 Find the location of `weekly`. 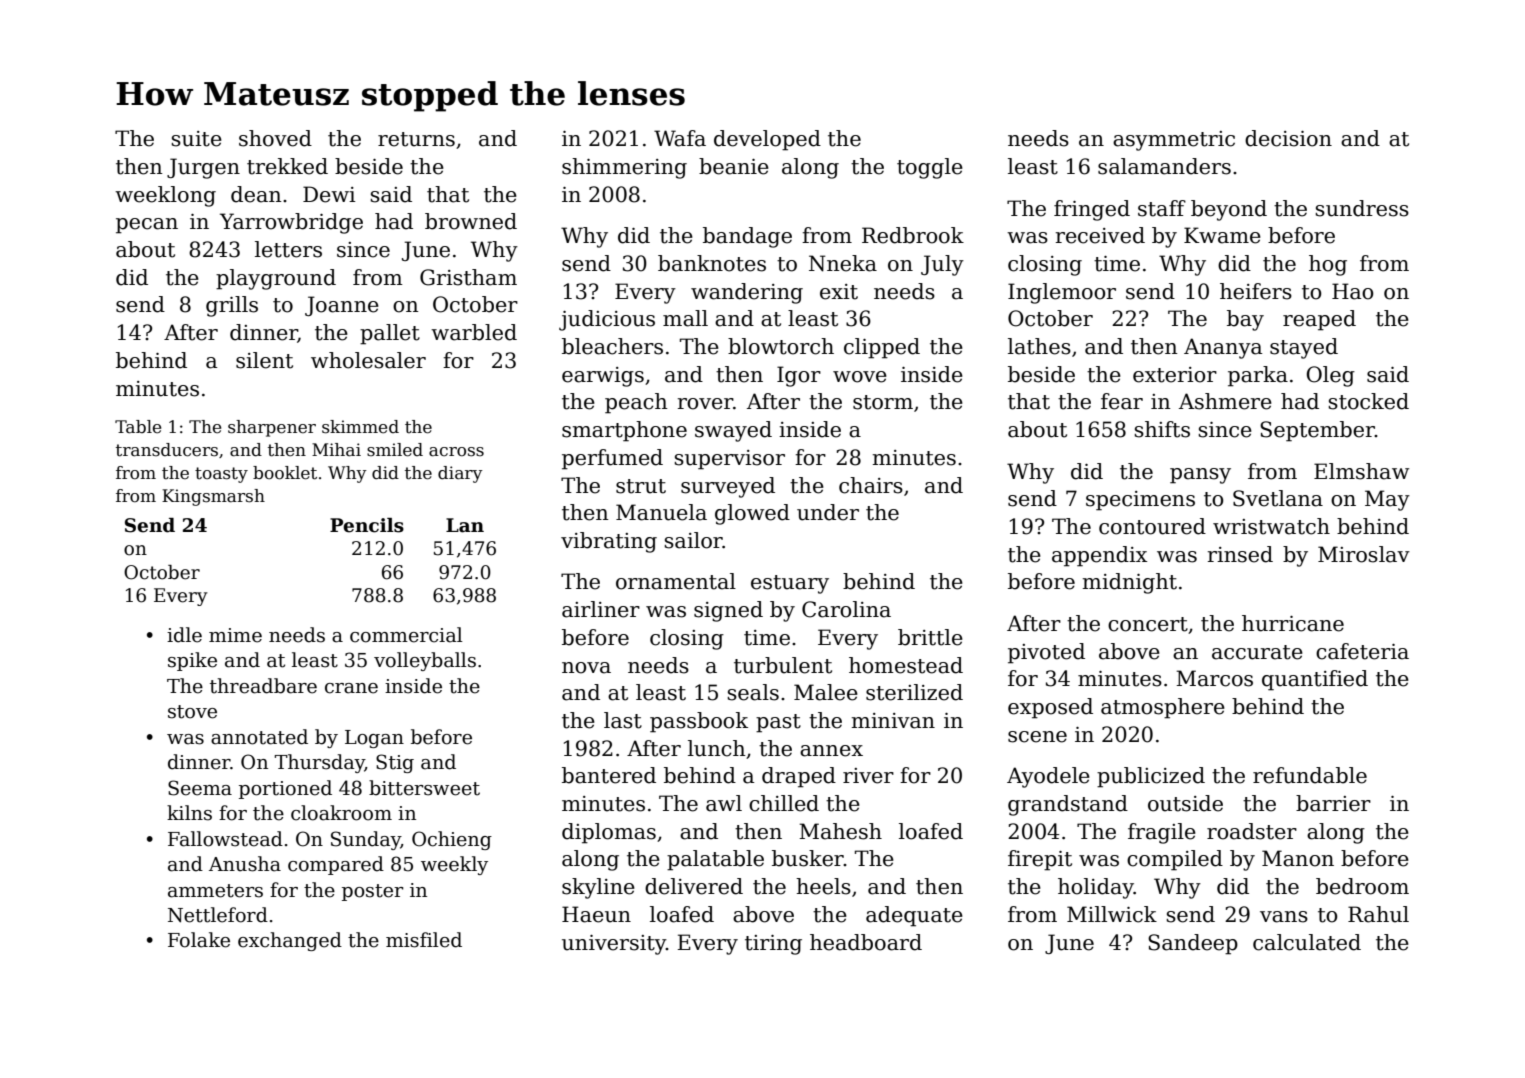

weekly is located at coordinates (454, 865).
